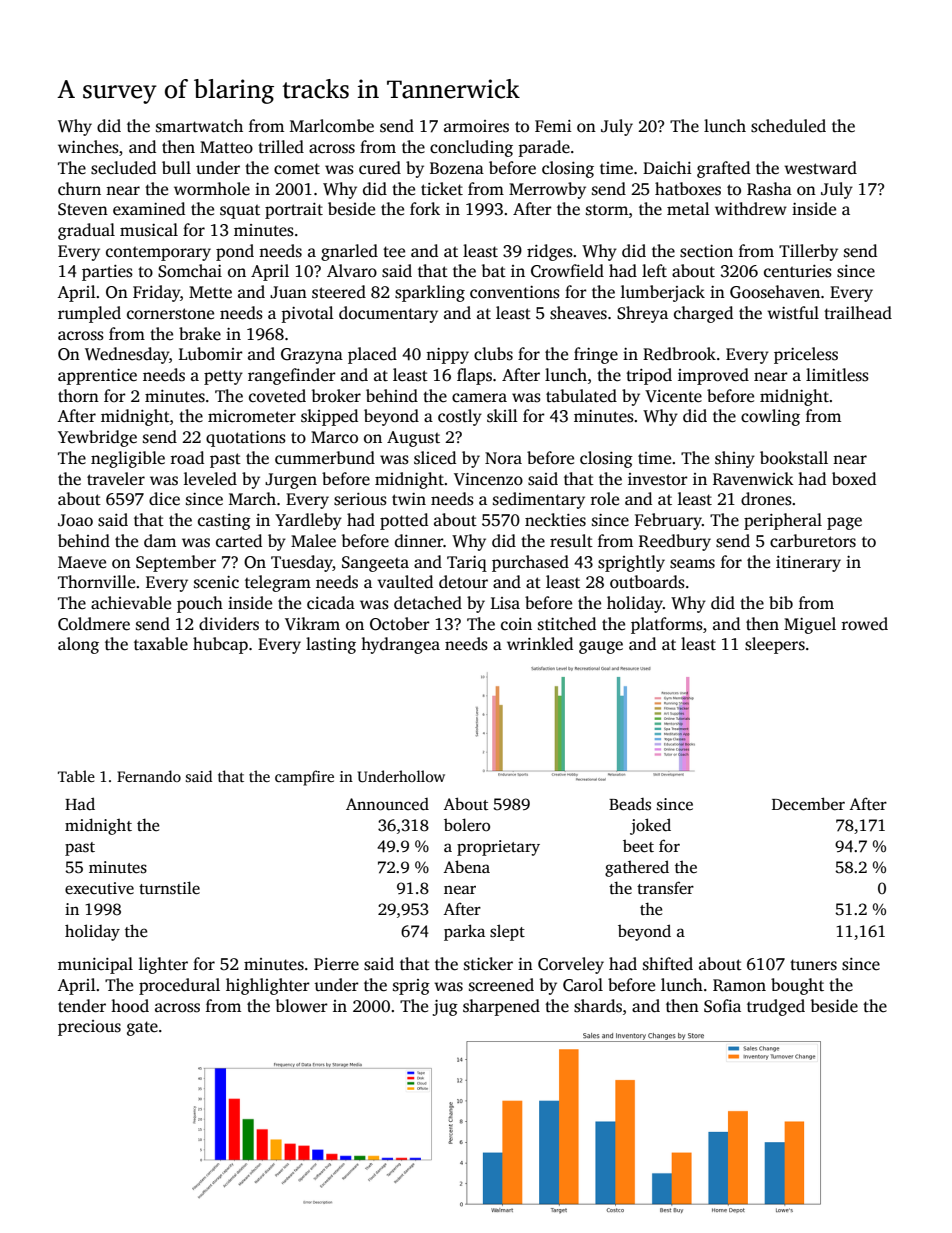 The image size is (952, 1233). I want to click on platforms, so click(667, 625).
